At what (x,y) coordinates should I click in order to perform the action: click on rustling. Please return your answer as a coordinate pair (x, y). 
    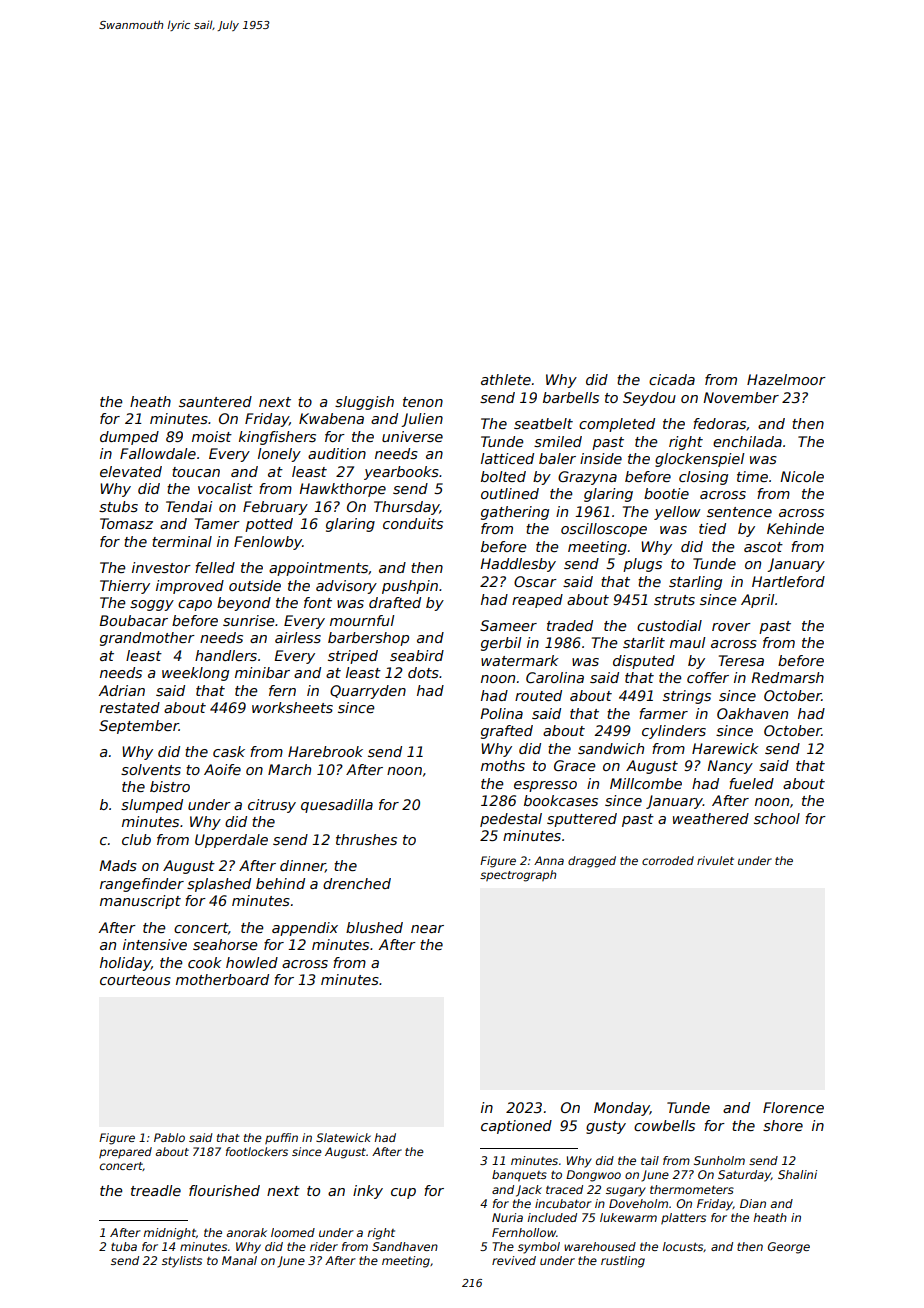
    Looking at the image, I should click on (623, 1262).
